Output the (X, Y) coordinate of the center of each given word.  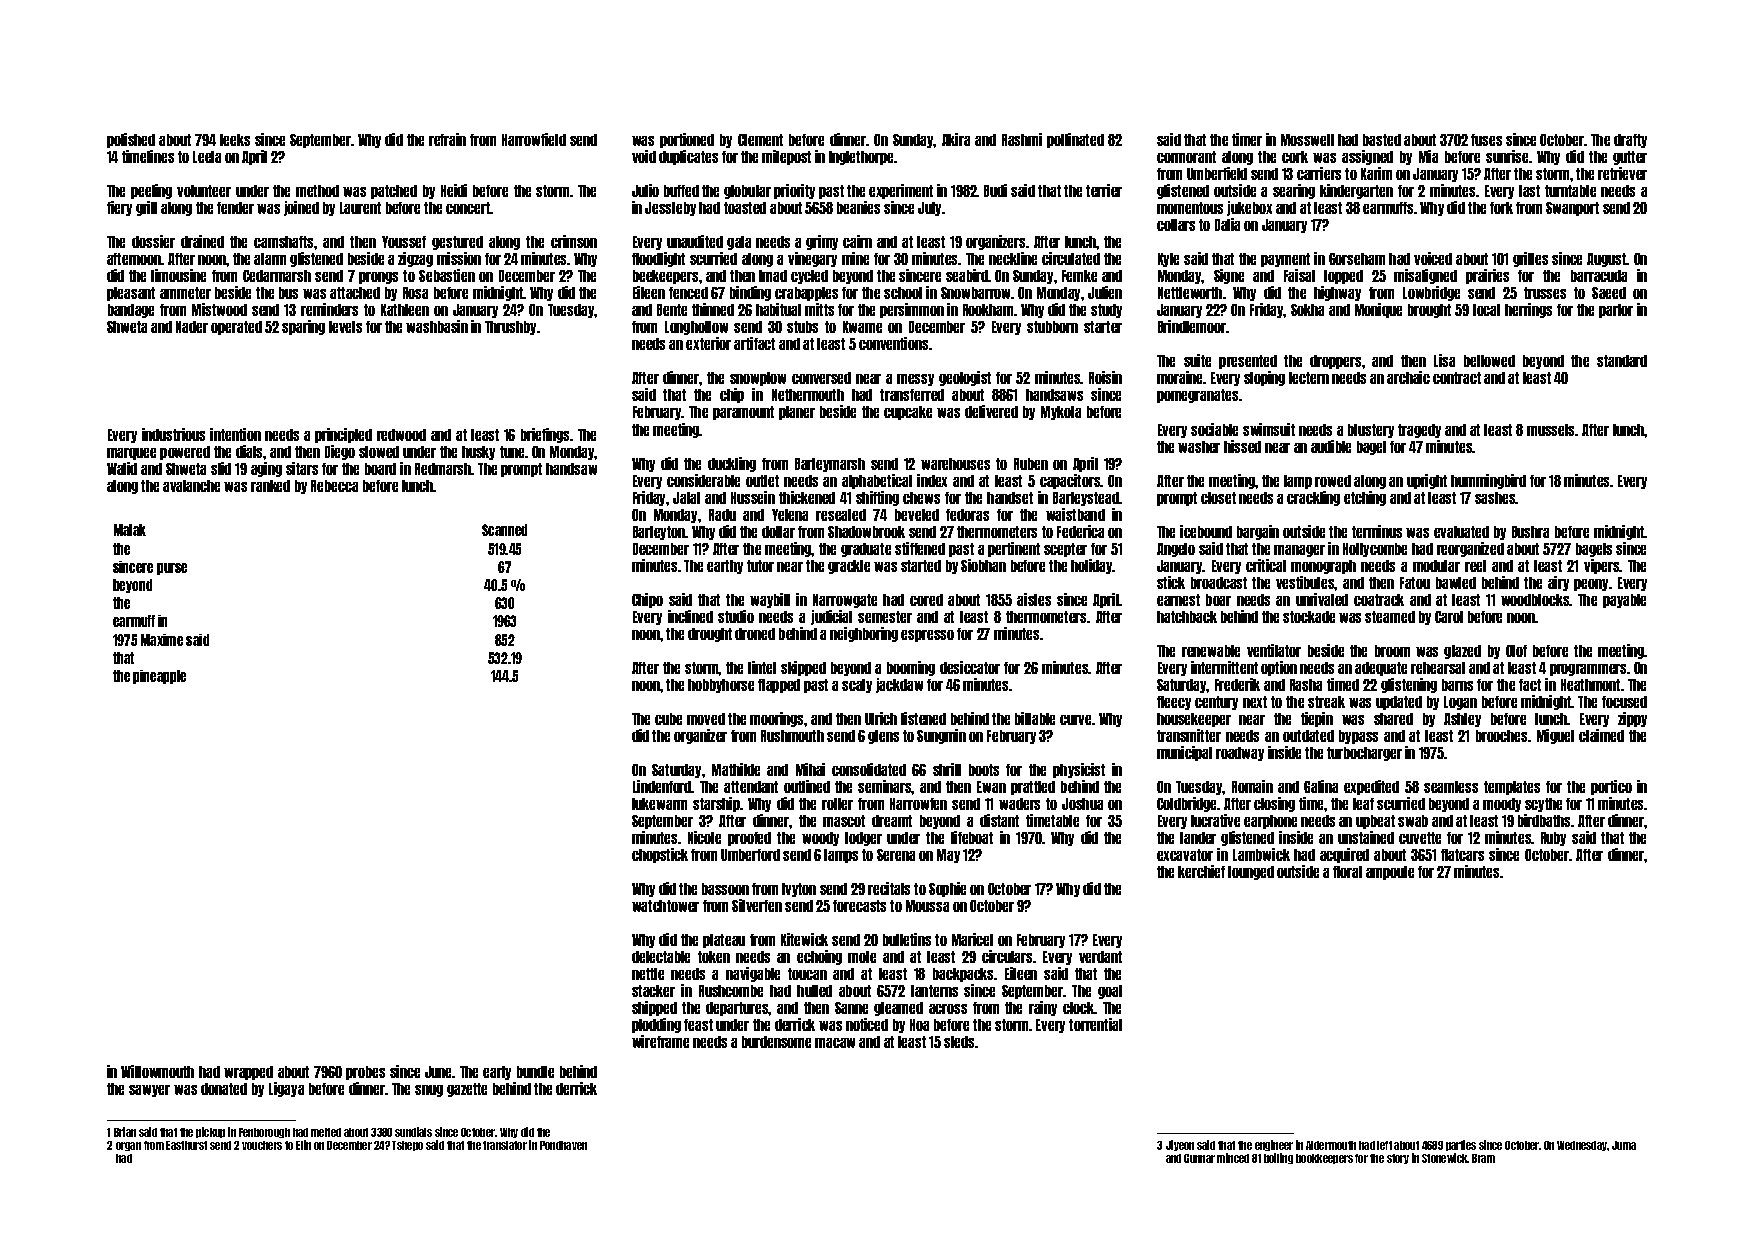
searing (1294, 191)
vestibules (1305, 582)
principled (343, 435)
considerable (703, 480)
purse (172, 569)
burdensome (776, 1042)
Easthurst (186, 1145)
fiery (119, 208)
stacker (653, 991)
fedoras (967, 515)
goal (1110, 992)
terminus (1377, 531)
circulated (1071, 258)
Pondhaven (563, 1145)
